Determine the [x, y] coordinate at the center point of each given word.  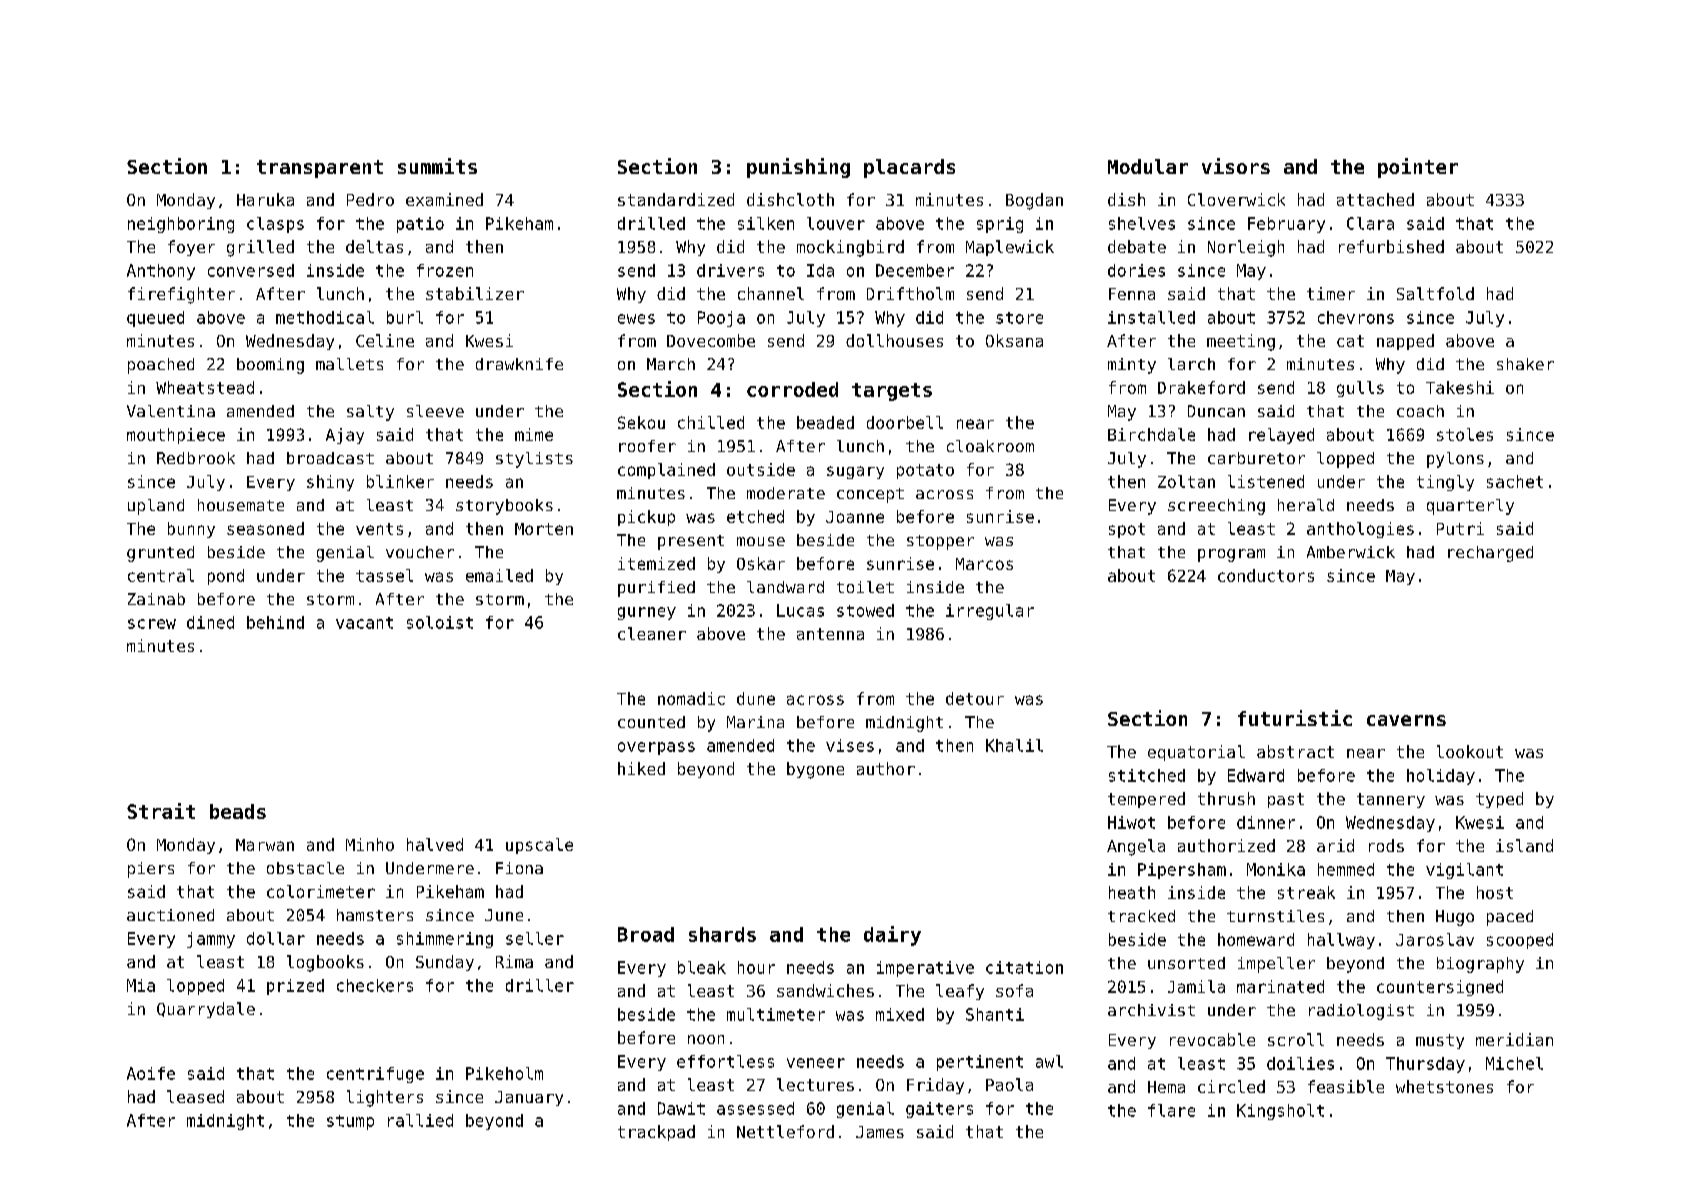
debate [1137, 246]
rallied [420, 1120]
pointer [1418, 168]
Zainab [156, 599]
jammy [211, 940]
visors [1236, 166]
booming [270, 366]
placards [909, 168]
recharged [1490, 554]
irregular [990, 612]
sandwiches [825, 990]
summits [437, 166]
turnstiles [1275, 916]
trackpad [656, 1133]
